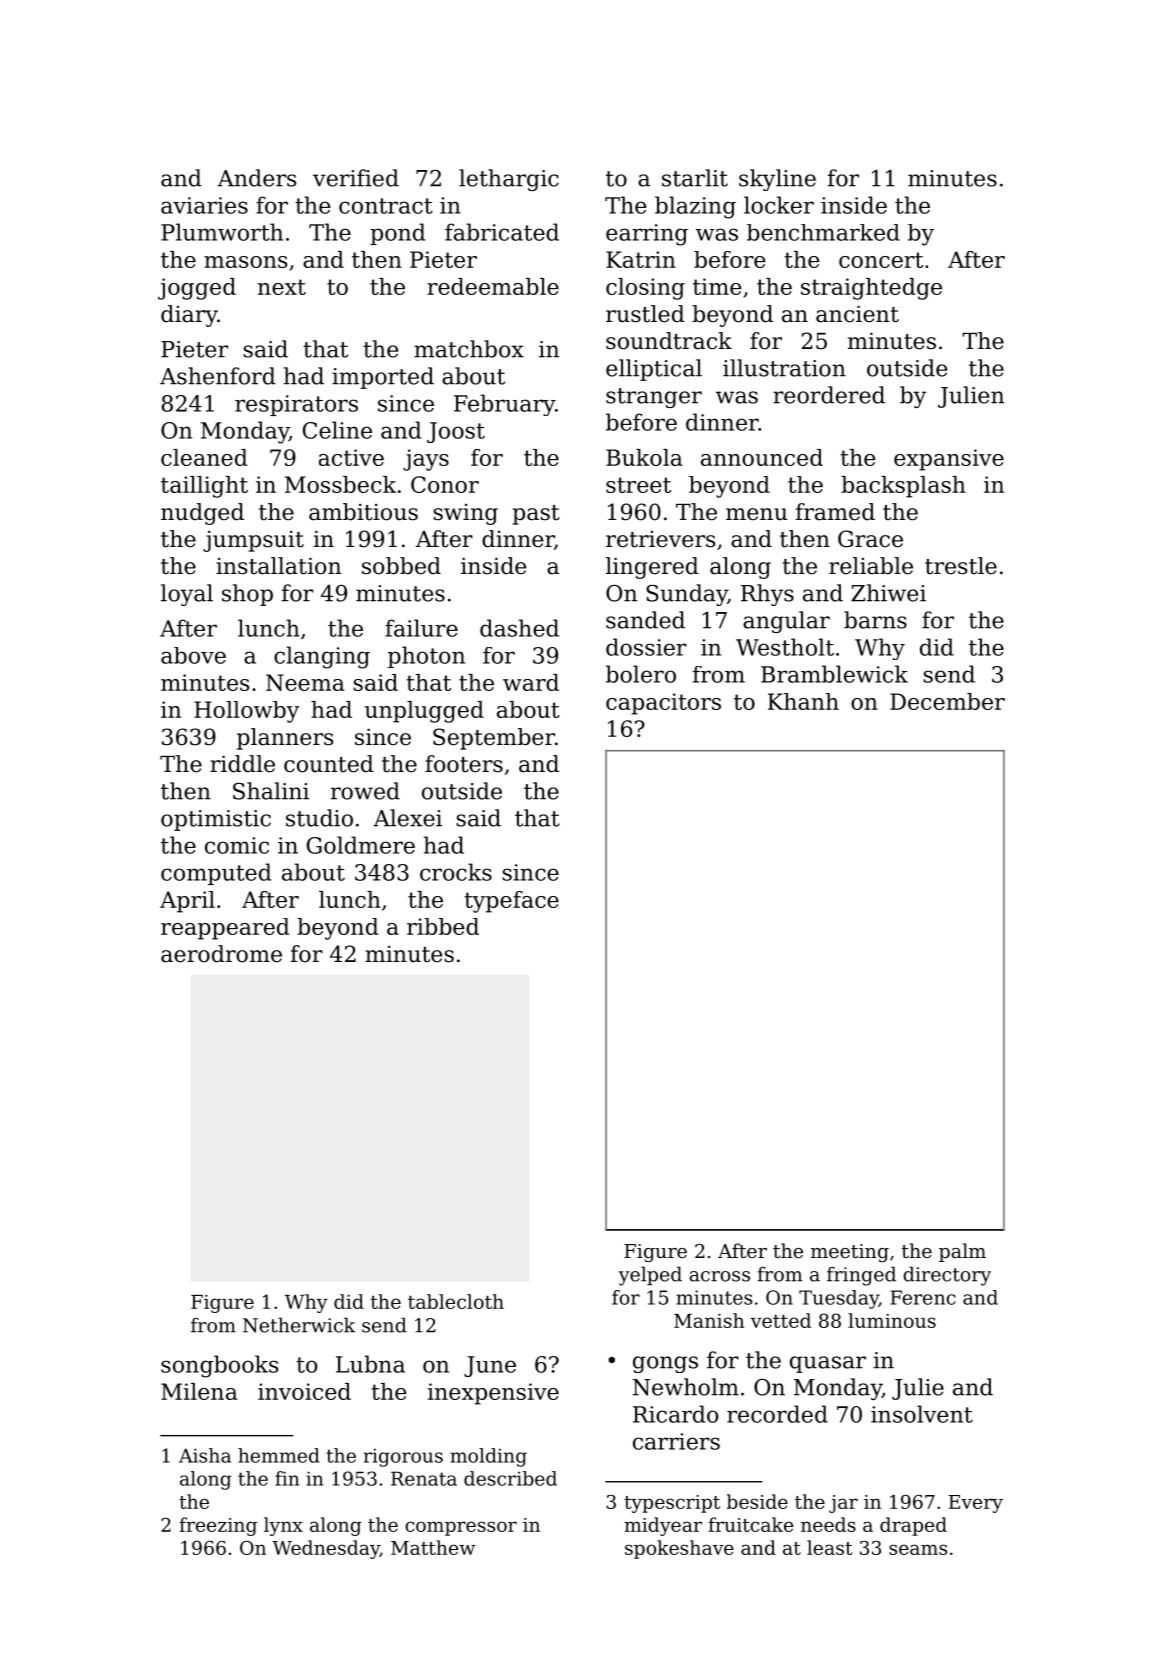 This screenshot has width=1165, height=1654. Describe the element at coordinates (299, 1325) in the screenshot. I see `Netherwick` at that location.
